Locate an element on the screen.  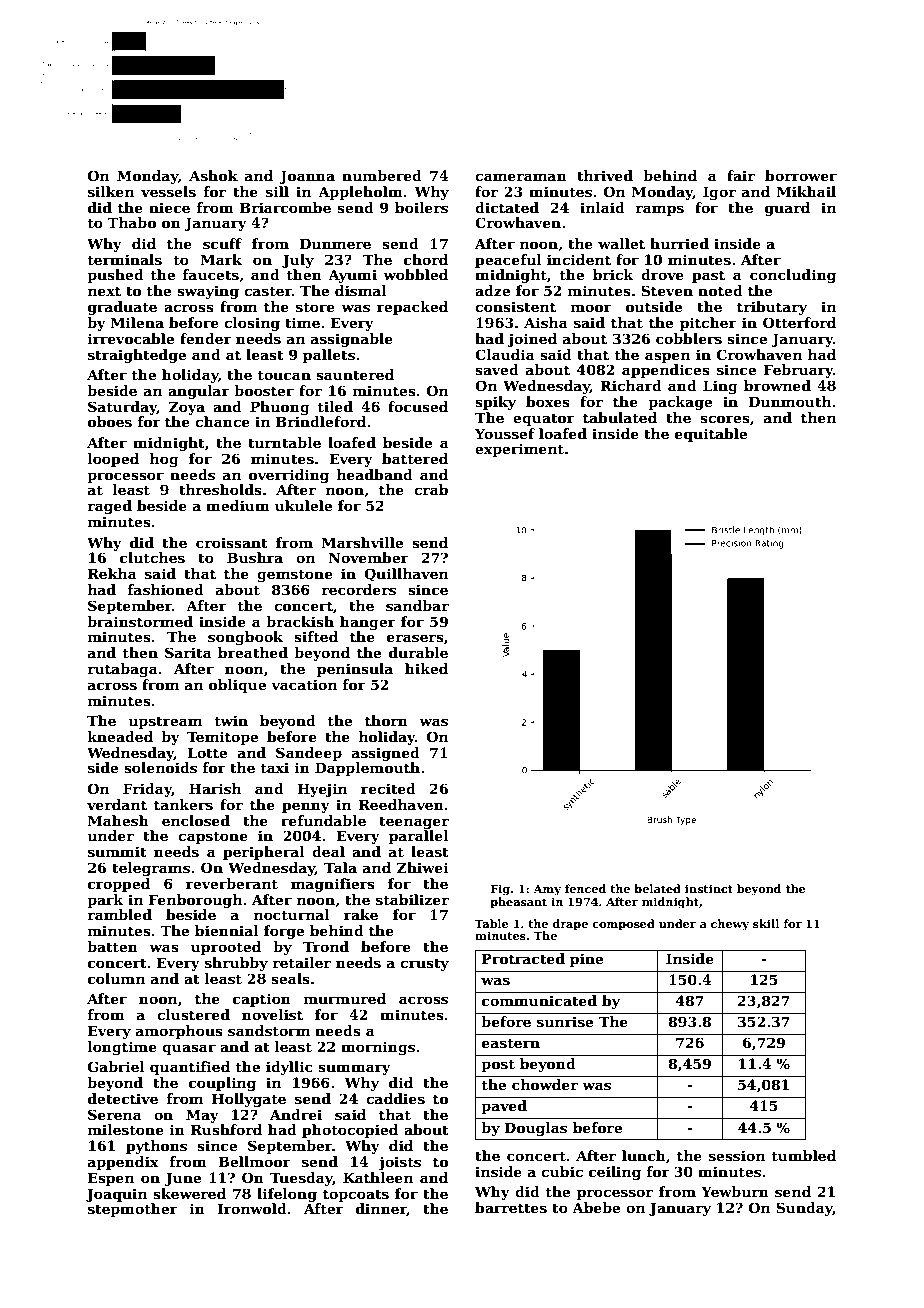
batten is located at coordinates (112, 946).
